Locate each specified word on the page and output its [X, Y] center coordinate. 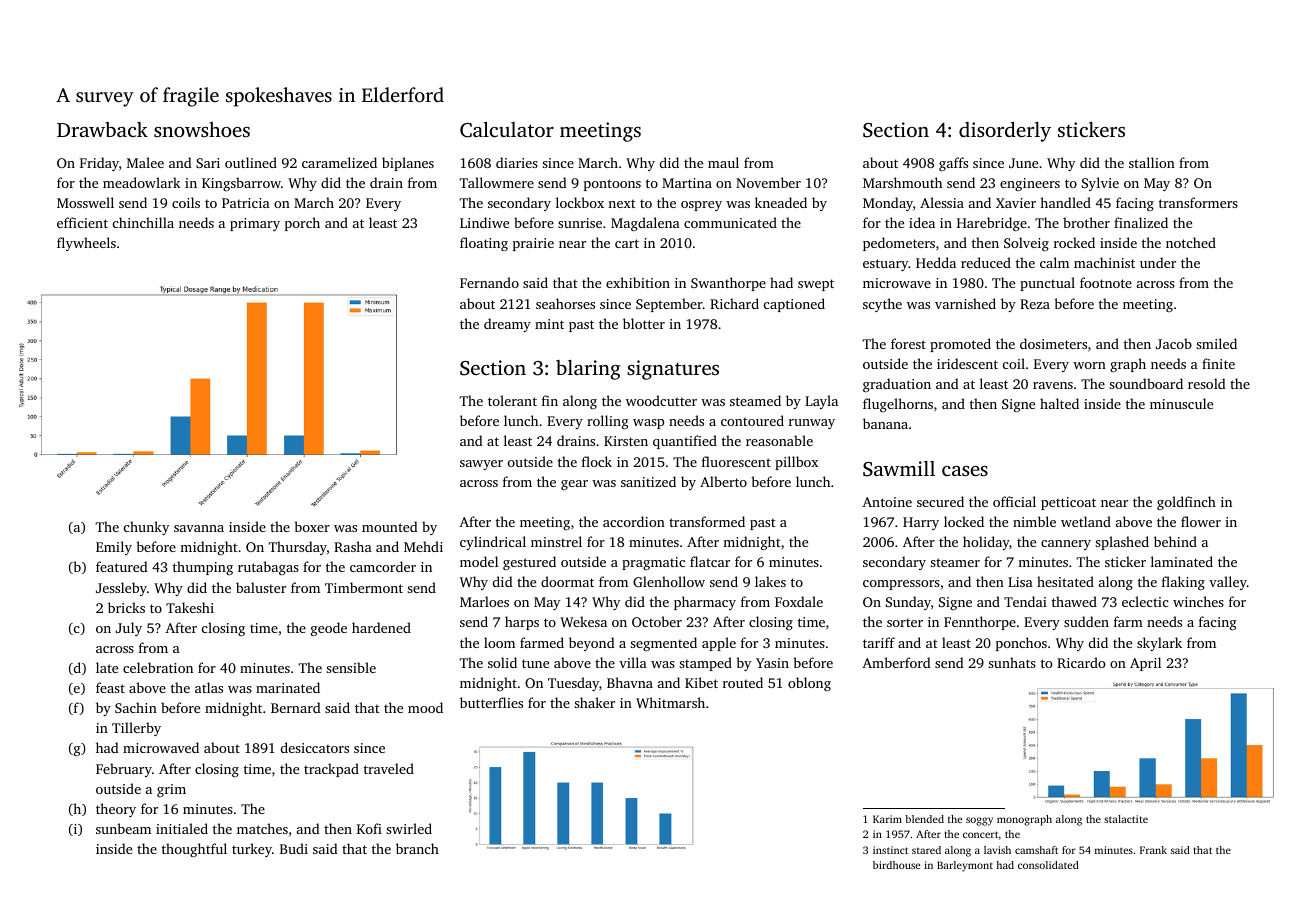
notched [1191, 242]
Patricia [246, 203]
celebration [158, 667]
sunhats [1012, 662]
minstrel [556, 541]
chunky [146, 528]
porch [302, 224]
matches [262, 828]
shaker [594, 702]
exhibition [638, 282]
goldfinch [1186, 503]
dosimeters [1053, 343]
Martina [687, 183]
